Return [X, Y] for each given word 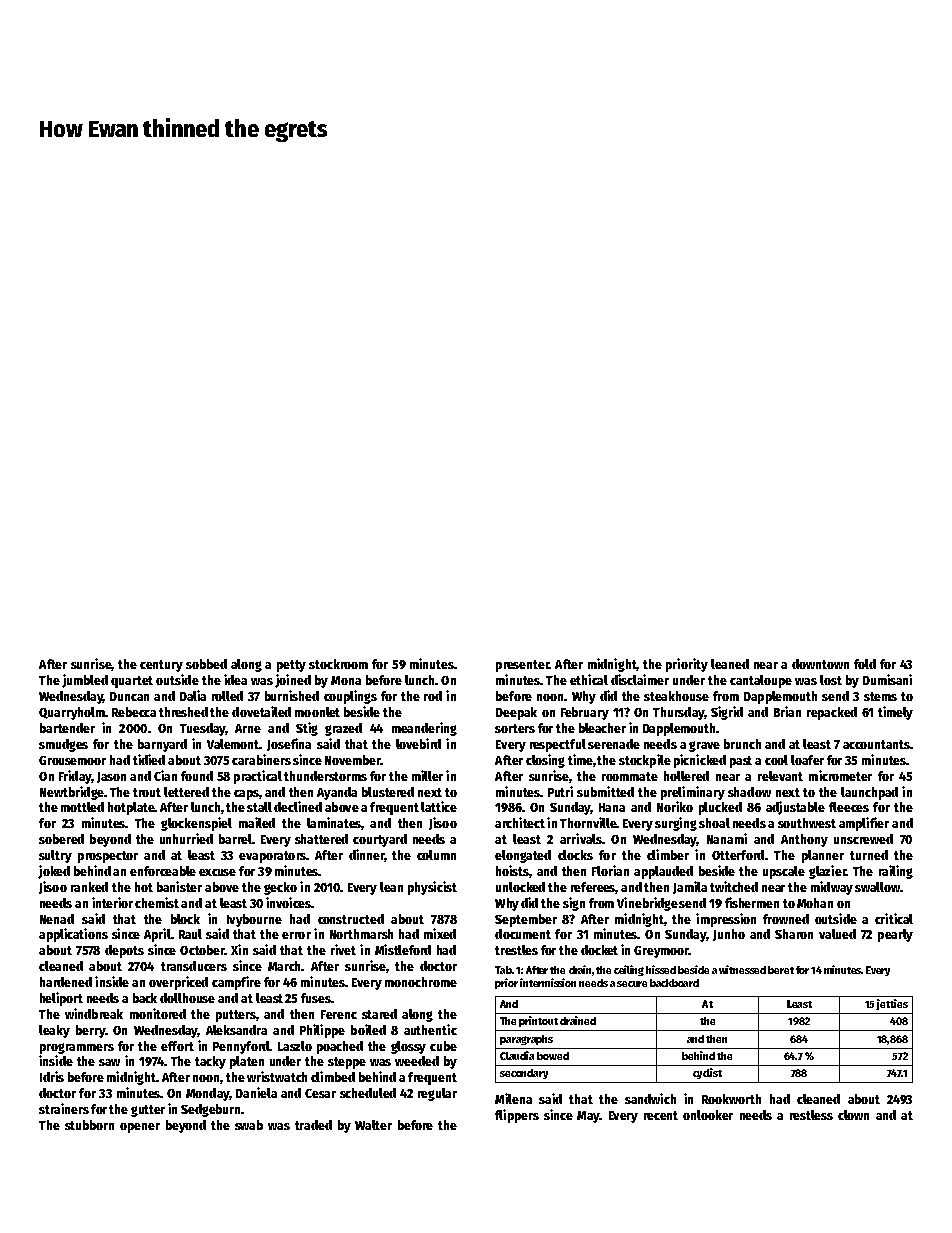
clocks [575, 855]
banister [179, 886]
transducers [194, 966]
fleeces [849, 807]
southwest [807, 823]
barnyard [162, 745]
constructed [351, 919]
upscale [784, 872]
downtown [820, 664]
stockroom [338, 664]
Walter [373, 1125]
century [161, 666]
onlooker [708, 1115]
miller [427, 775]
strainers [64, 1108]
